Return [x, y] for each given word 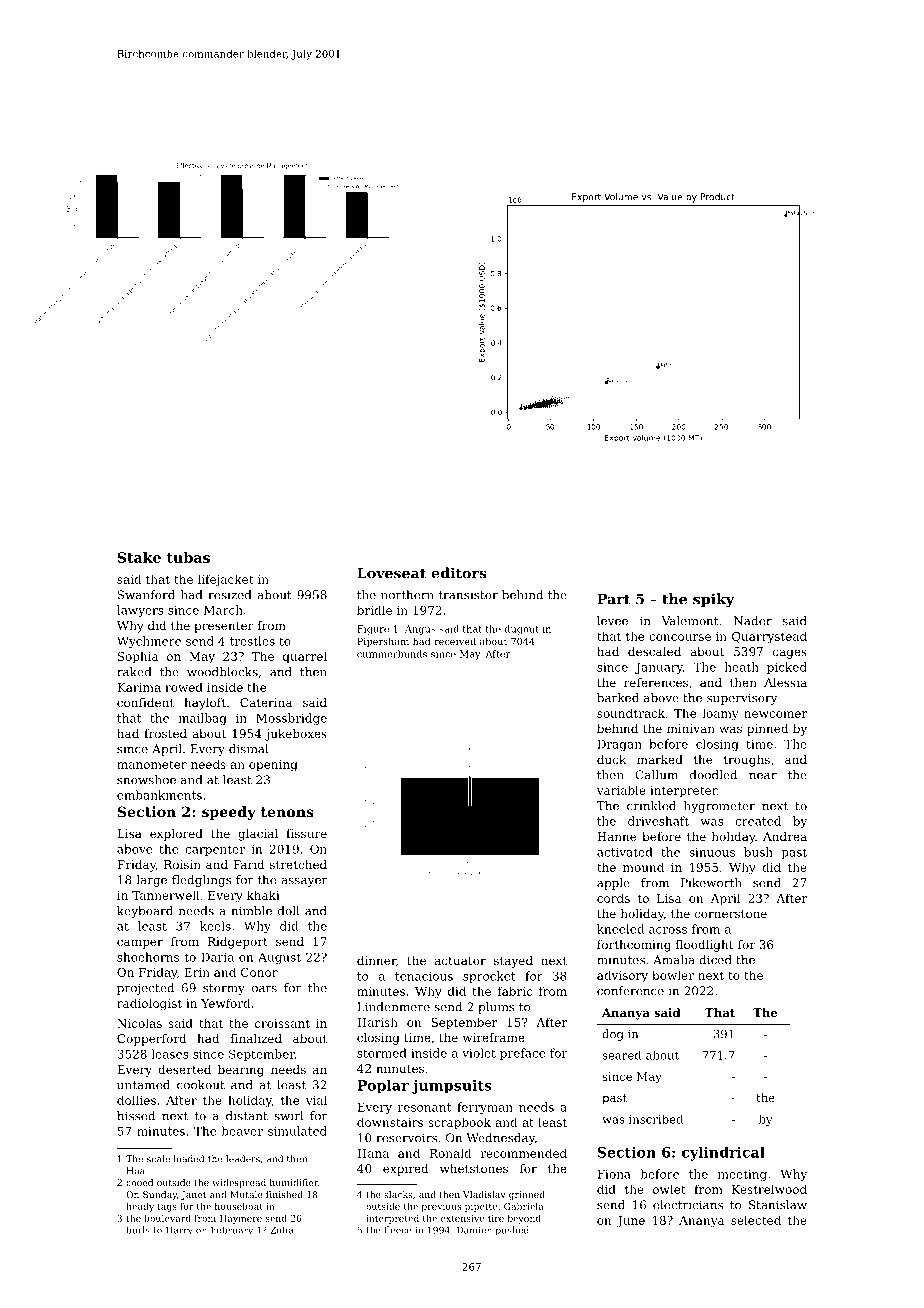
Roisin [182, 864]
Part [613, 599]
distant [247, 1116]
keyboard [145, 912]
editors [459, 573]
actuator [460, 961]
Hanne [616, 836]
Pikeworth [711, 883]
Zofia [281, 1230]
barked [618, 698]
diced [715, 960]
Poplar [383, 1086]
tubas [188, 557]
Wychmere [149, 642]
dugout [522, 630]
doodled [713, 775]
